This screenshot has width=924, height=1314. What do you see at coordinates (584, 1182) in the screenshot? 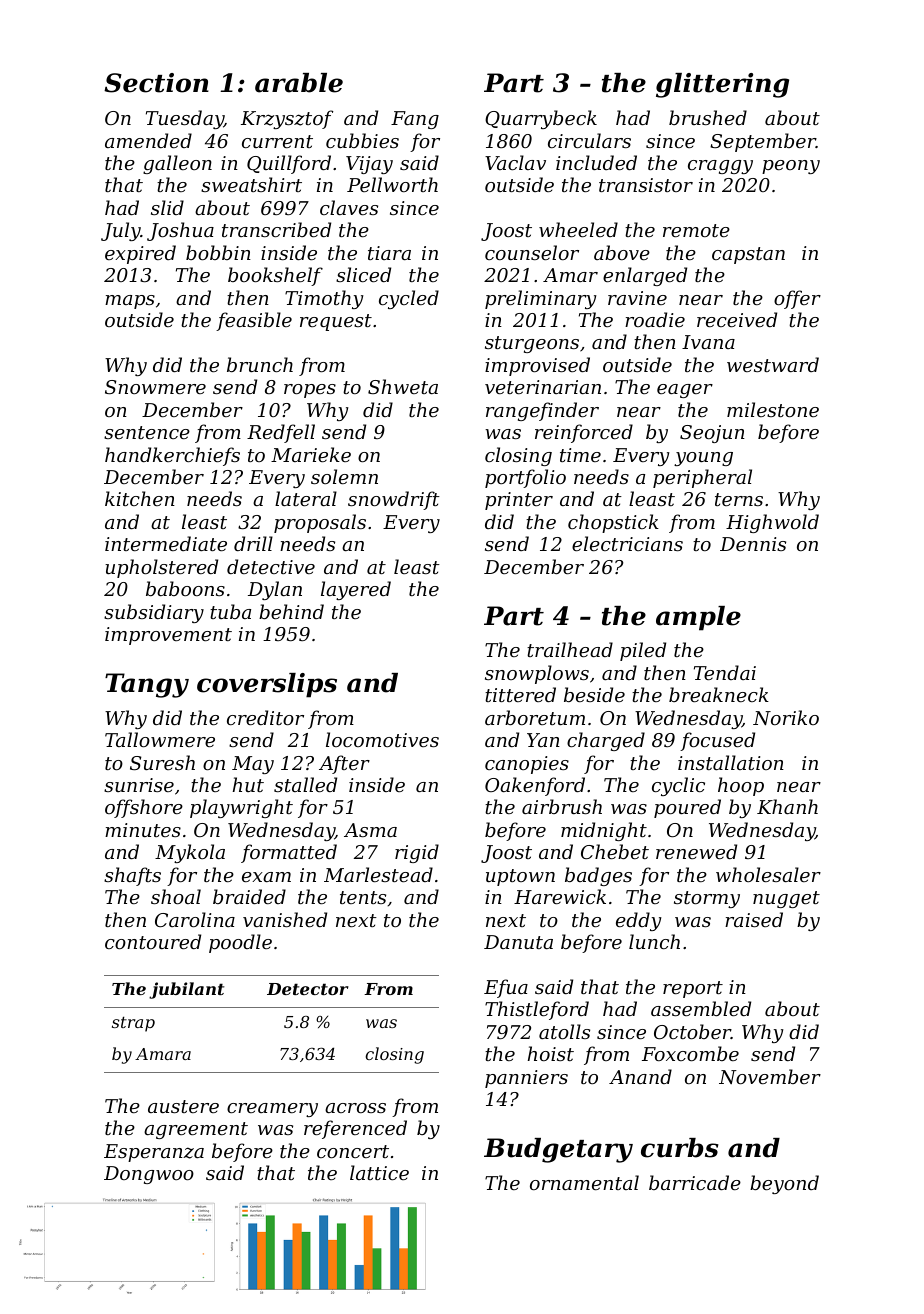
I see `ornamental` at bounding box center [584, 1182].
